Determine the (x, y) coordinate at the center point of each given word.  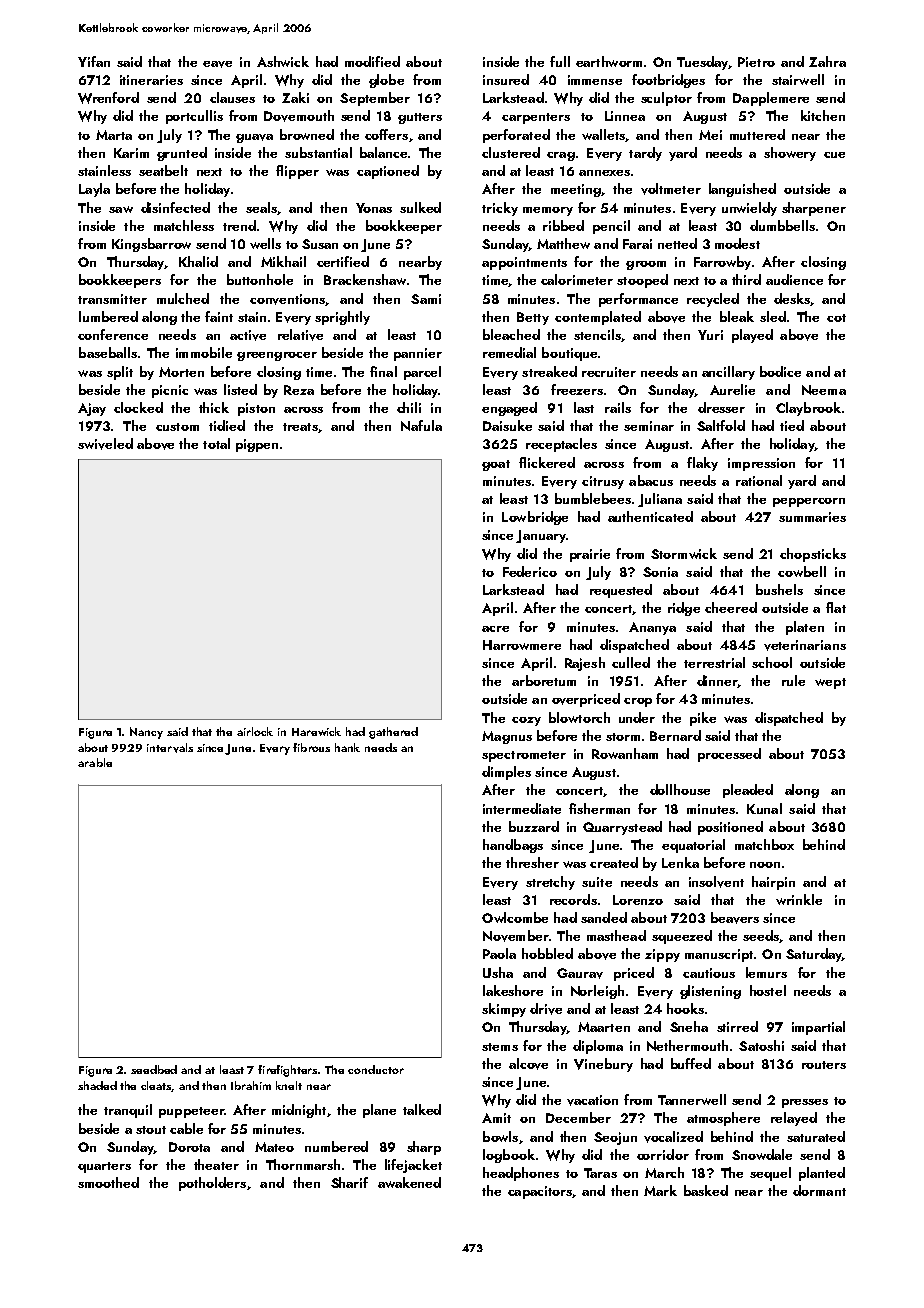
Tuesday (702, 63)
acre (495, 629)
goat (496, 465)
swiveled (105, 444)
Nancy (146, 733)
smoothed (108, 1182)
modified (372, 61)
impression (761, 464)
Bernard (675, 735)
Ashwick (283, 61)
